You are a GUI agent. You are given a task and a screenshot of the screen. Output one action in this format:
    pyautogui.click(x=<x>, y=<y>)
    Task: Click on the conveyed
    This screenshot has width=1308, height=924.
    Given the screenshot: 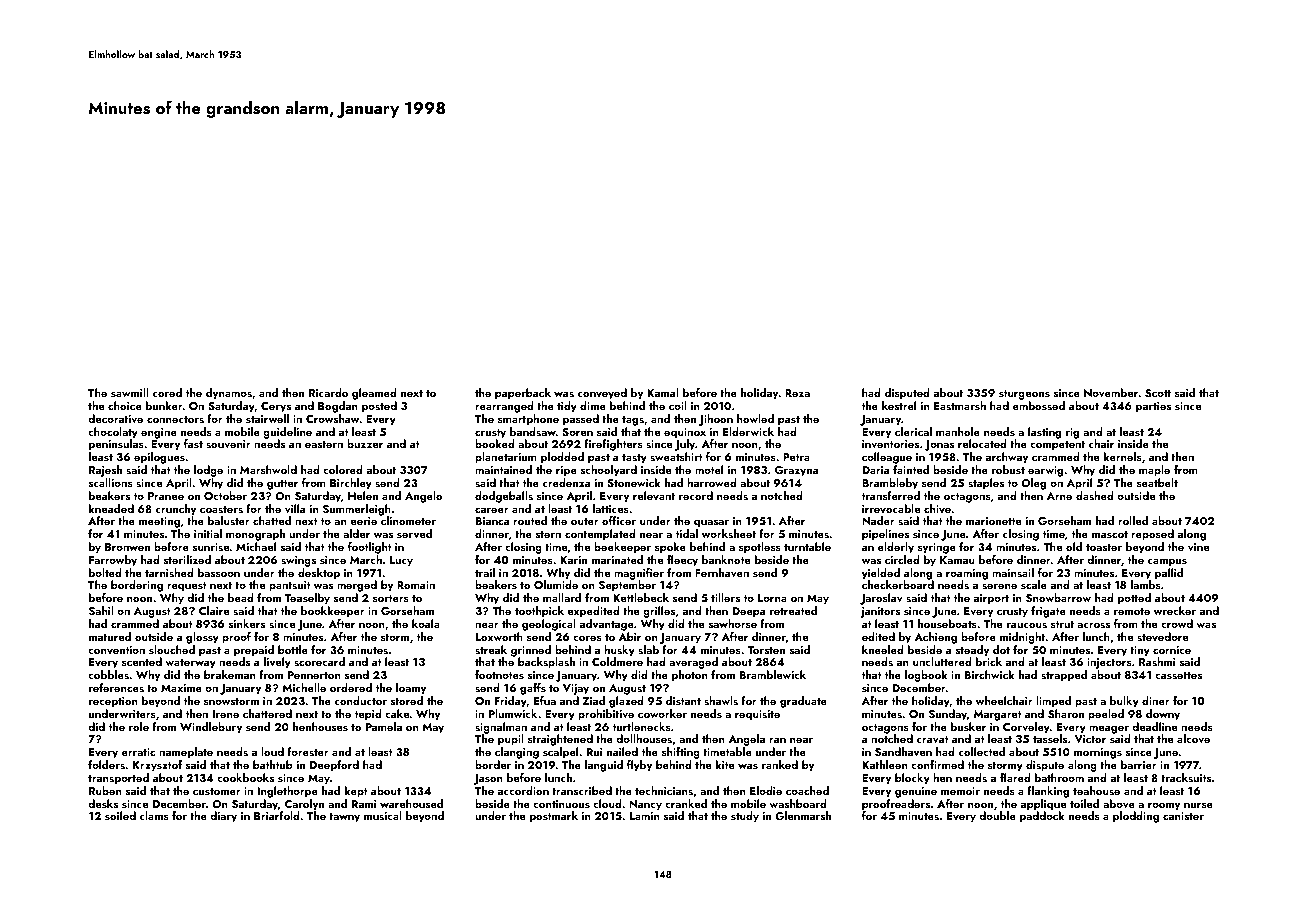 What is the action you would take?
    pyautogui.click(x=602, y=394)
